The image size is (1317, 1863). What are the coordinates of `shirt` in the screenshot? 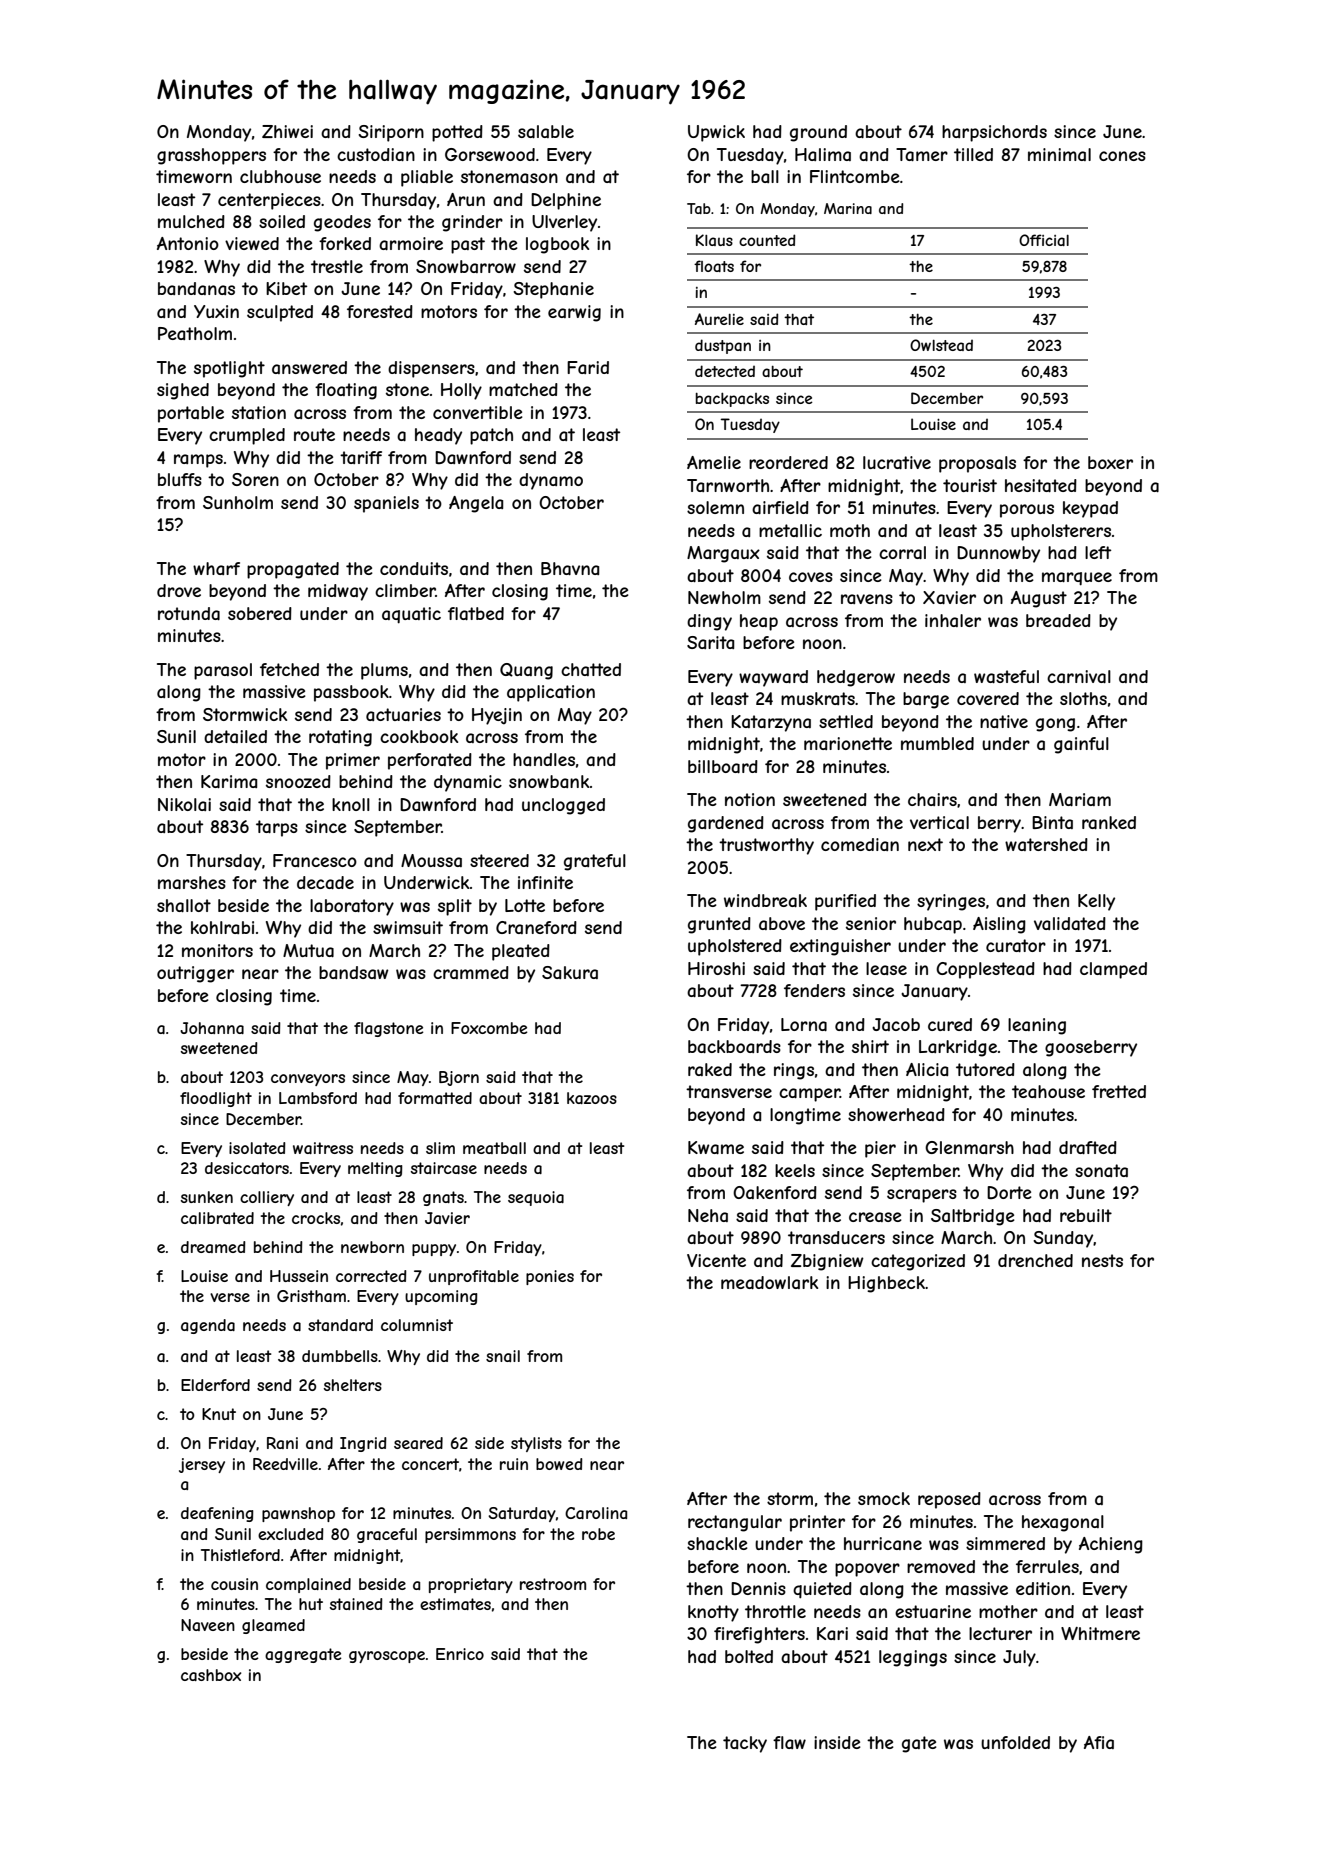 It's located at (870, 1046).
